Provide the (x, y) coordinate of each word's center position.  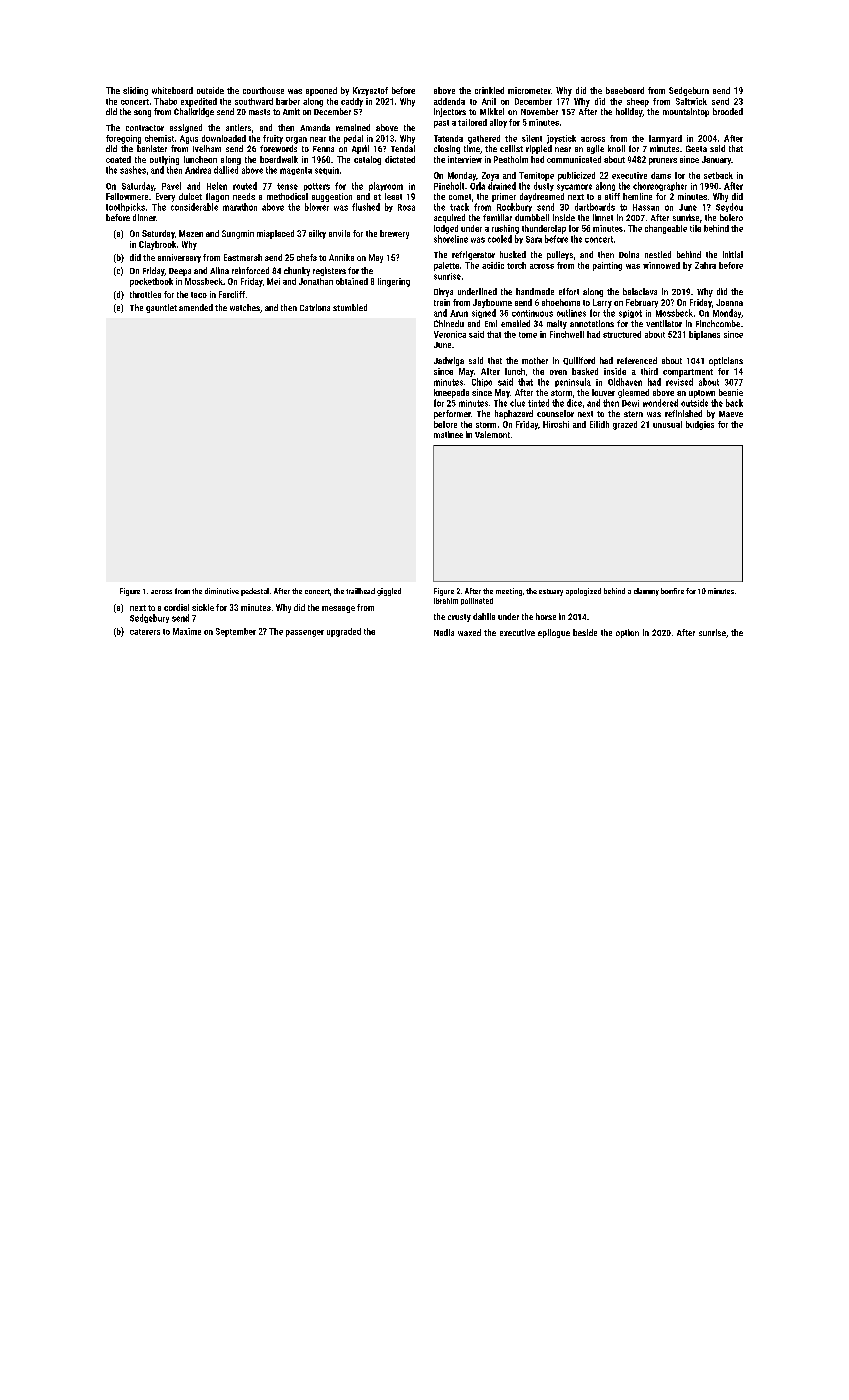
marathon (240, 207)
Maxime (187, 631)
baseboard (625, 90)
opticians (726, 361)
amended (196, 307)
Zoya (490, 176)
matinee (448, 434)
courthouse (263, 90)
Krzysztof (370, 91)
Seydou (729, 207)
